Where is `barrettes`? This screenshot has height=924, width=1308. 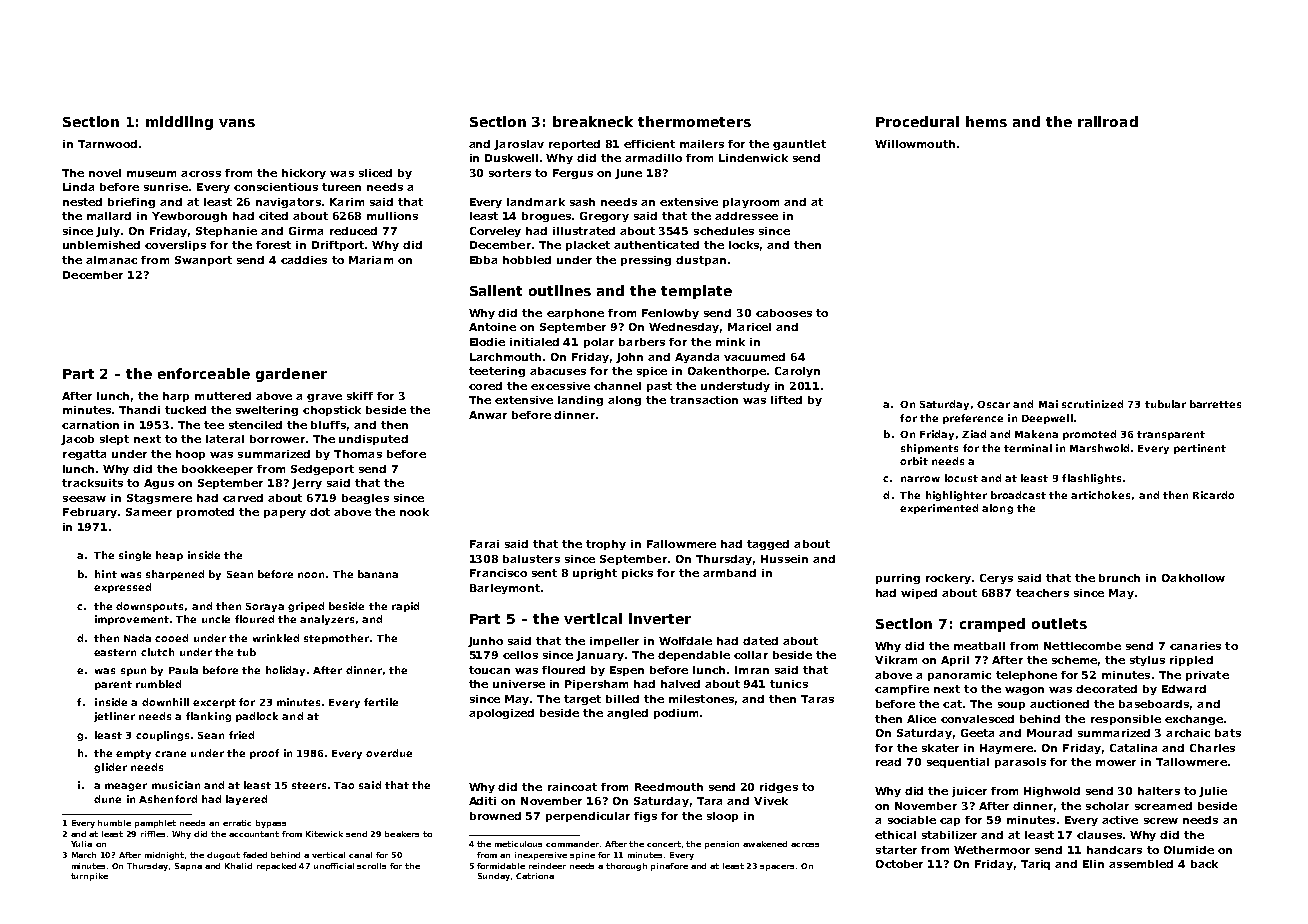 barrettes is located at coordinates (1215, 404).
